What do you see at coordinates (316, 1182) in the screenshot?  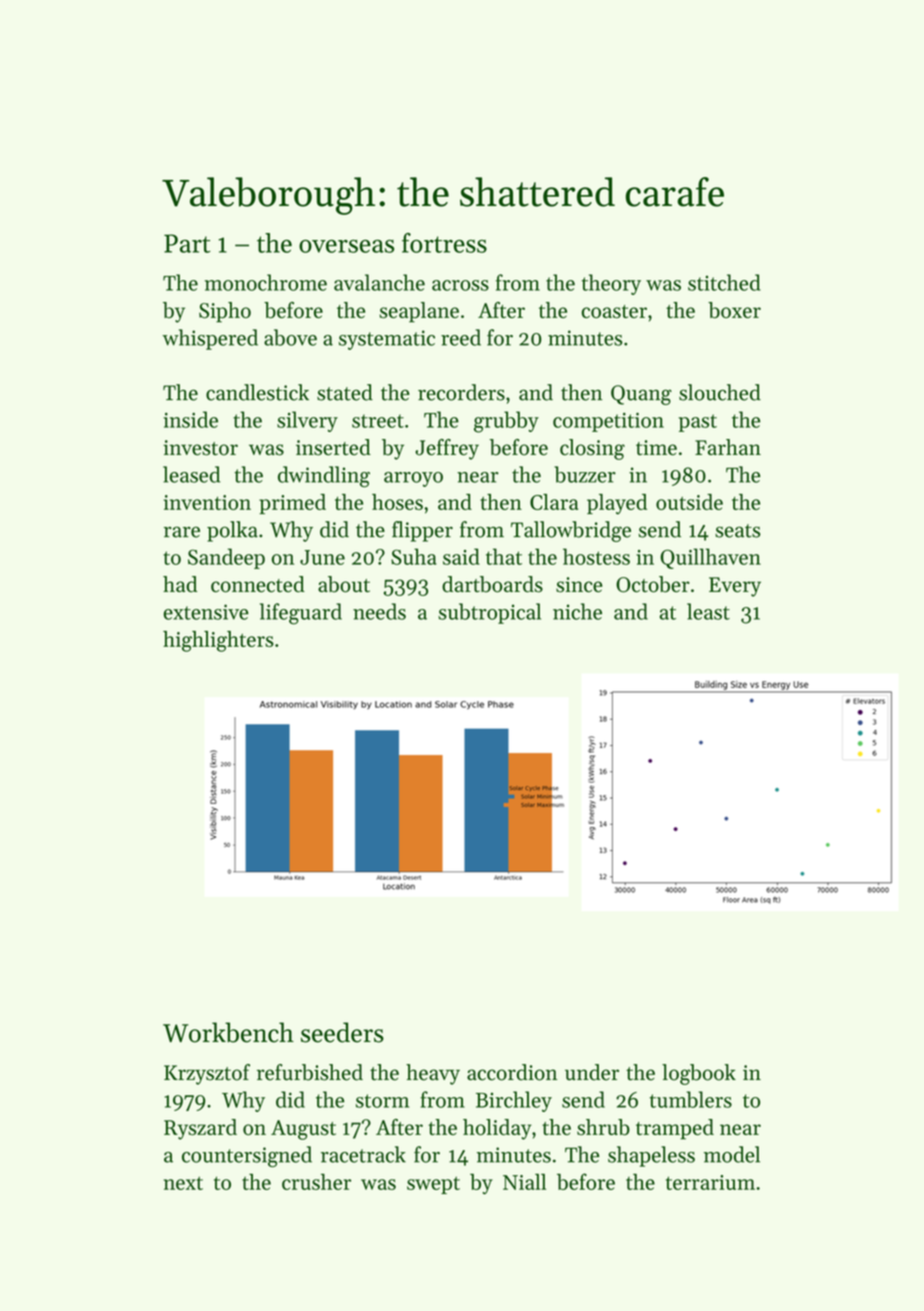 I see `crusher` at bounding box center [316, 1182].
